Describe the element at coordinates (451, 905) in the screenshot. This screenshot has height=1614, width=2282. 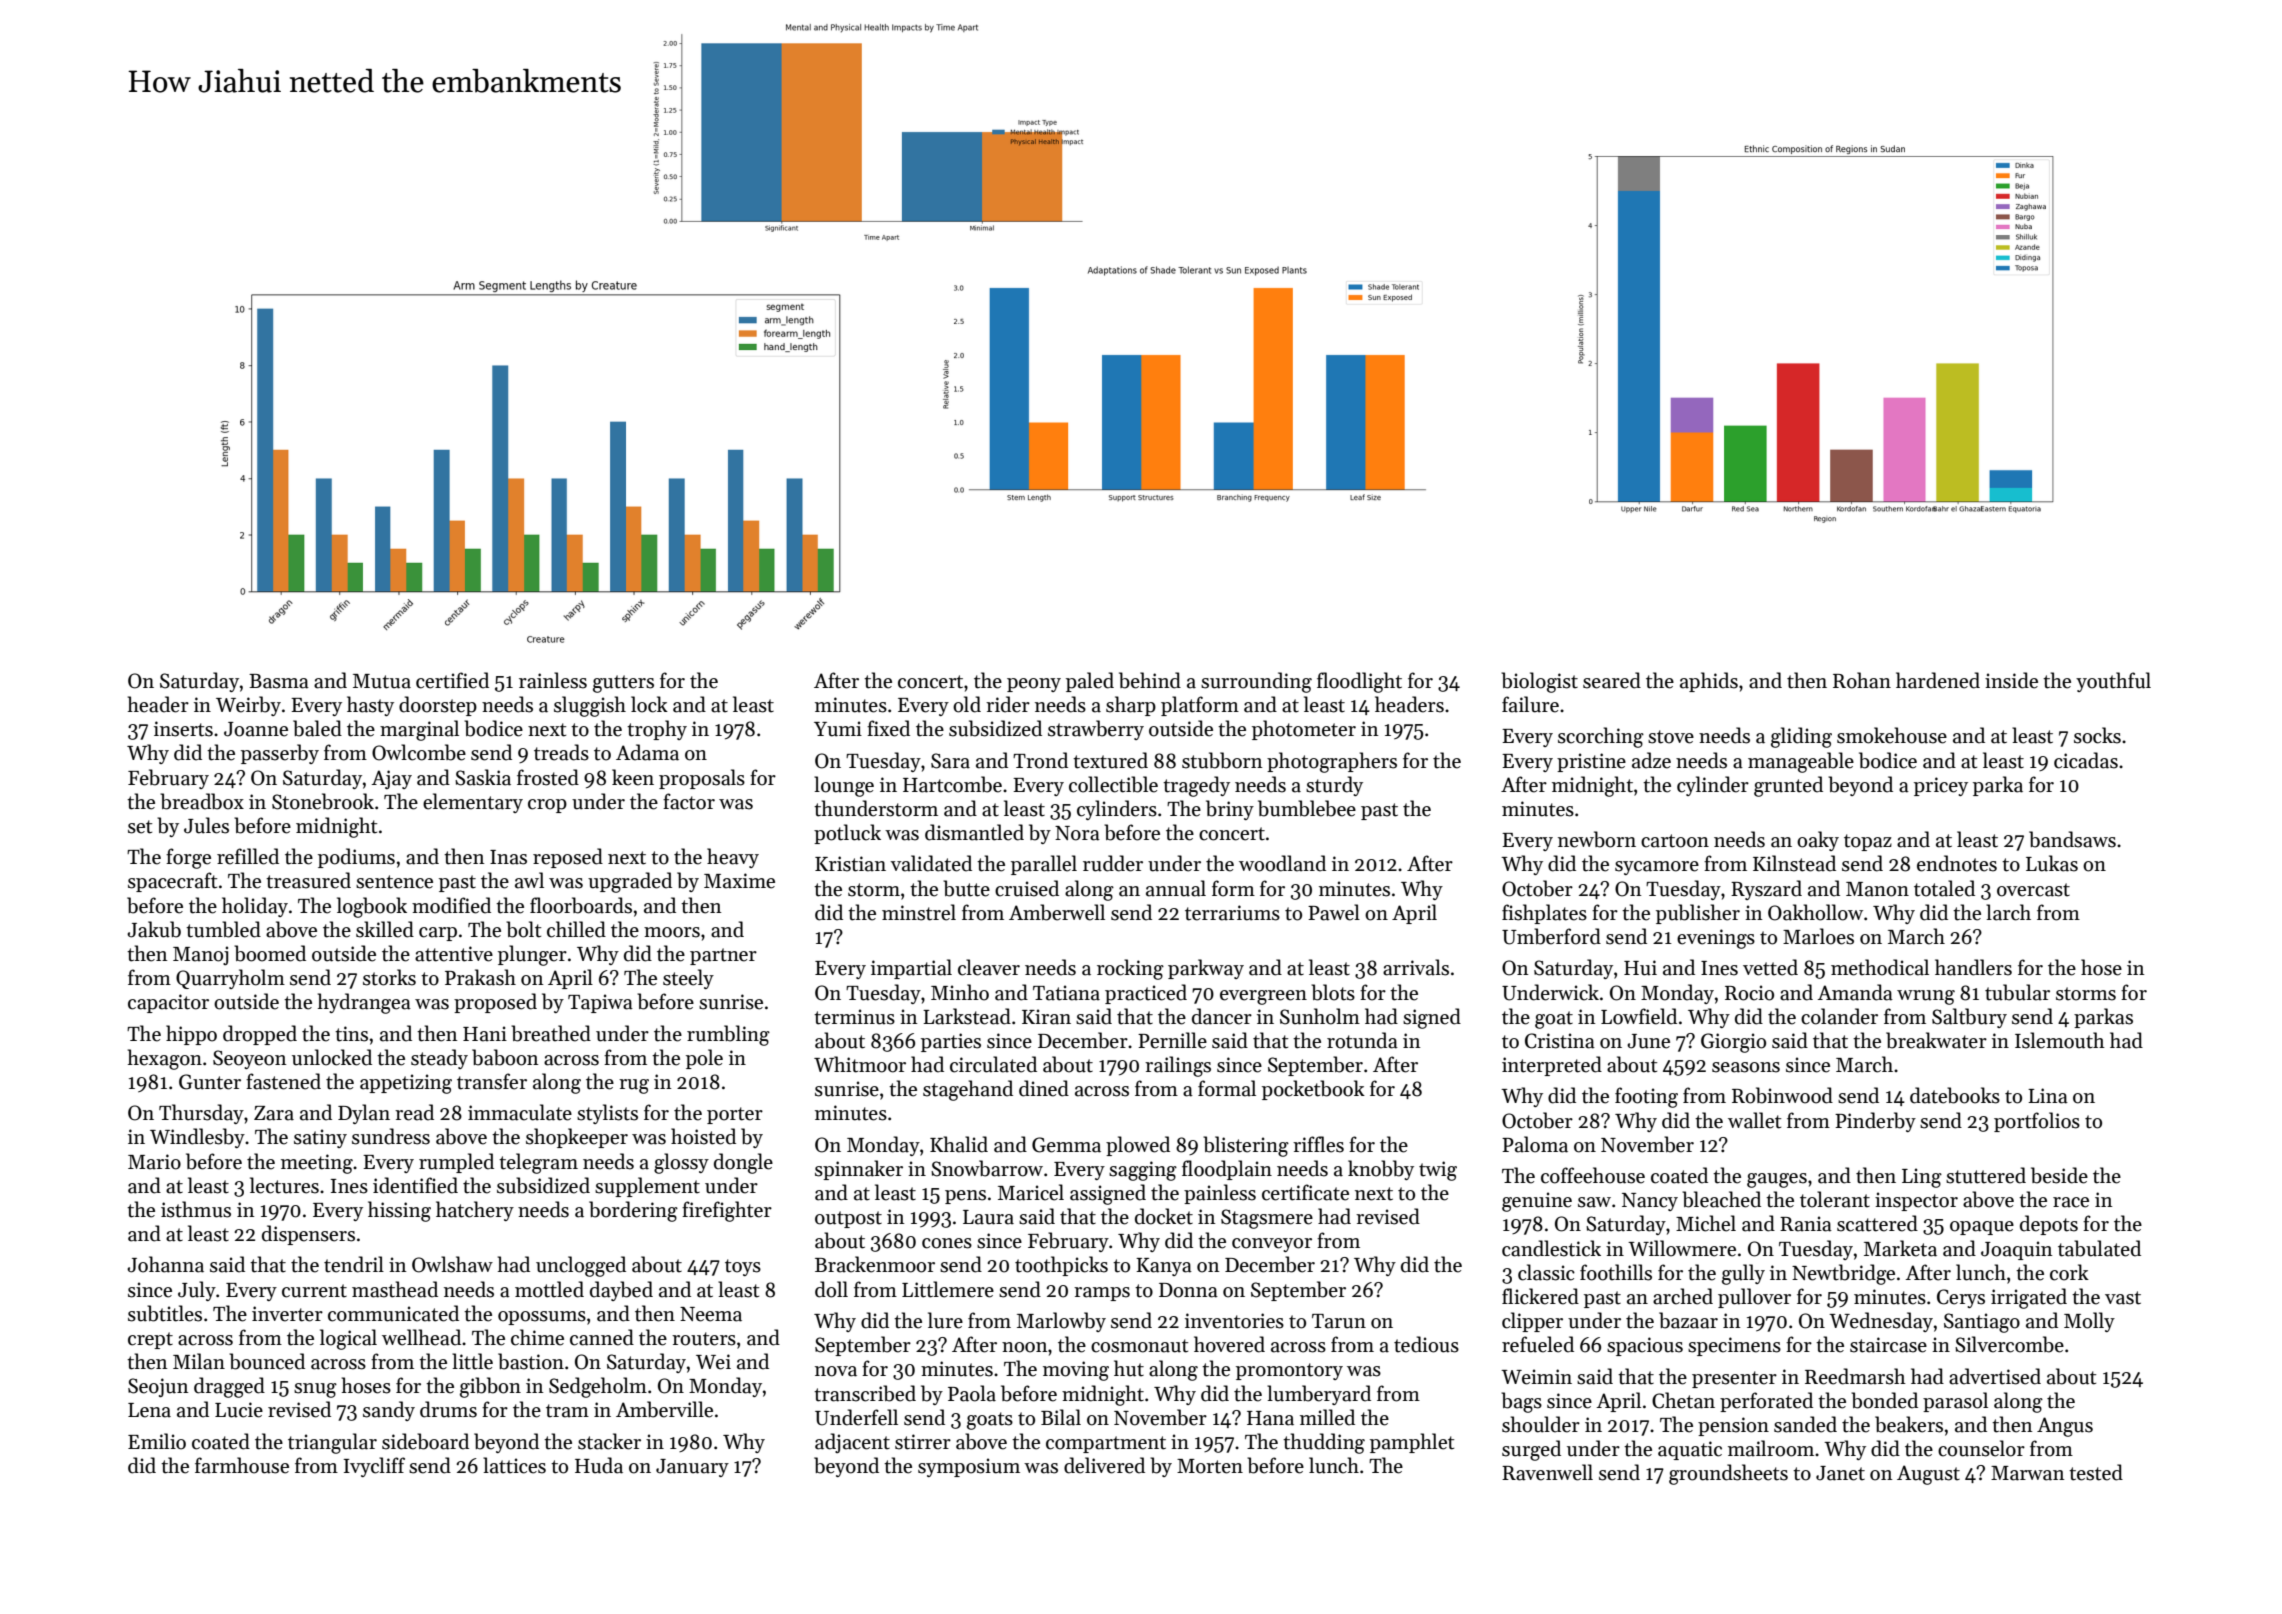
I see `modified` at that location.
